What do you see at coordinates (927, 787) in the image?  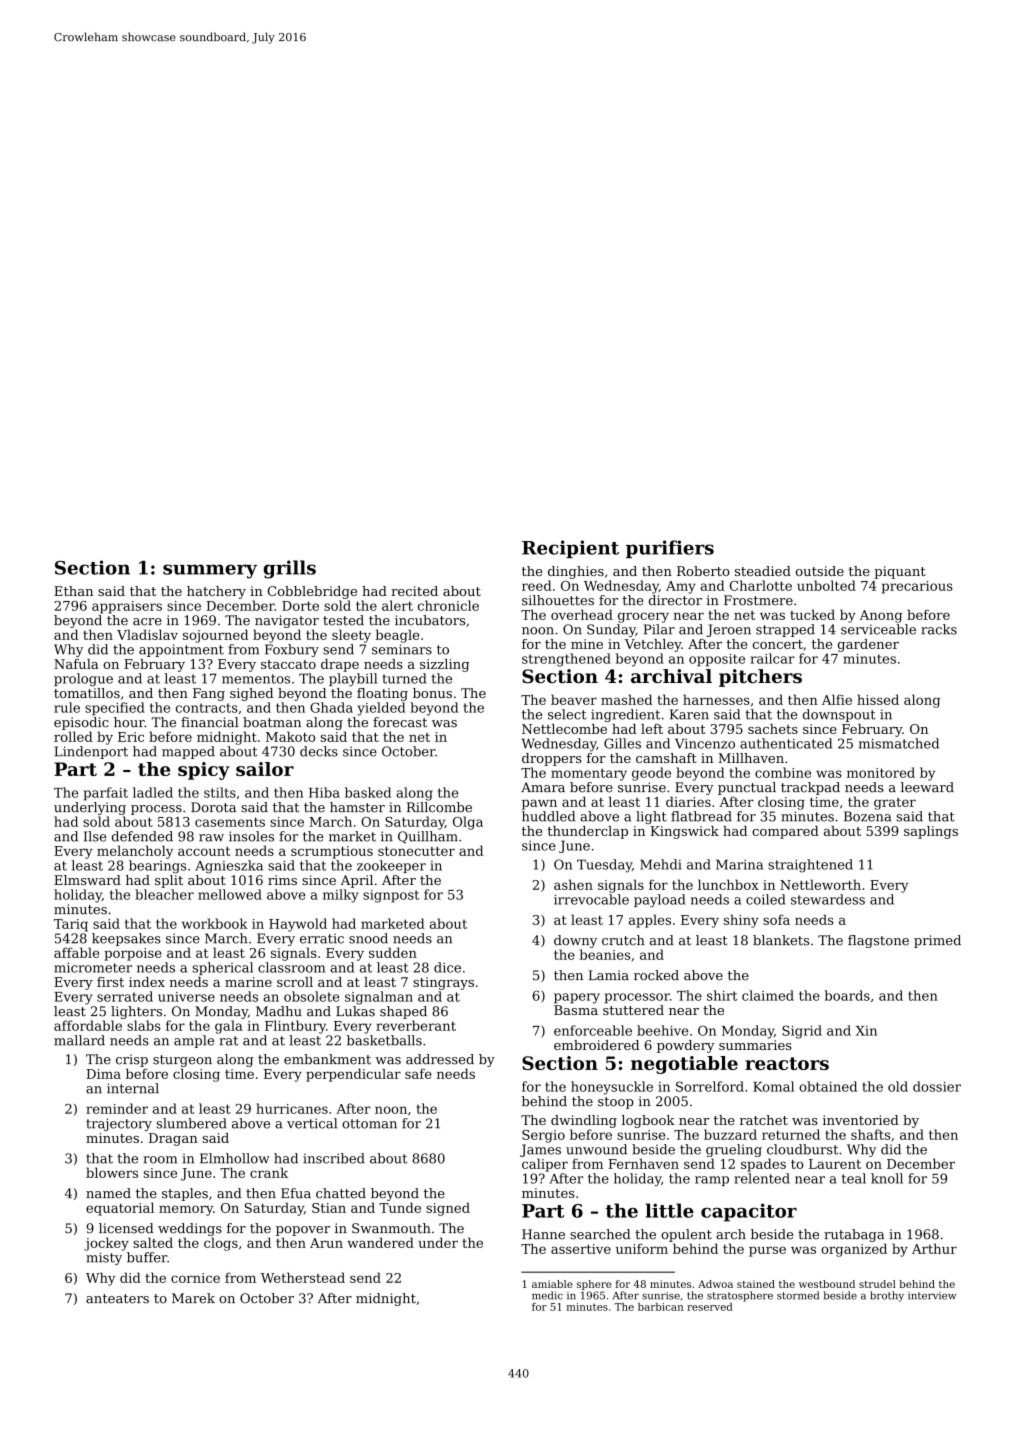 I see `leeward` at bounding box center [927, 787].
